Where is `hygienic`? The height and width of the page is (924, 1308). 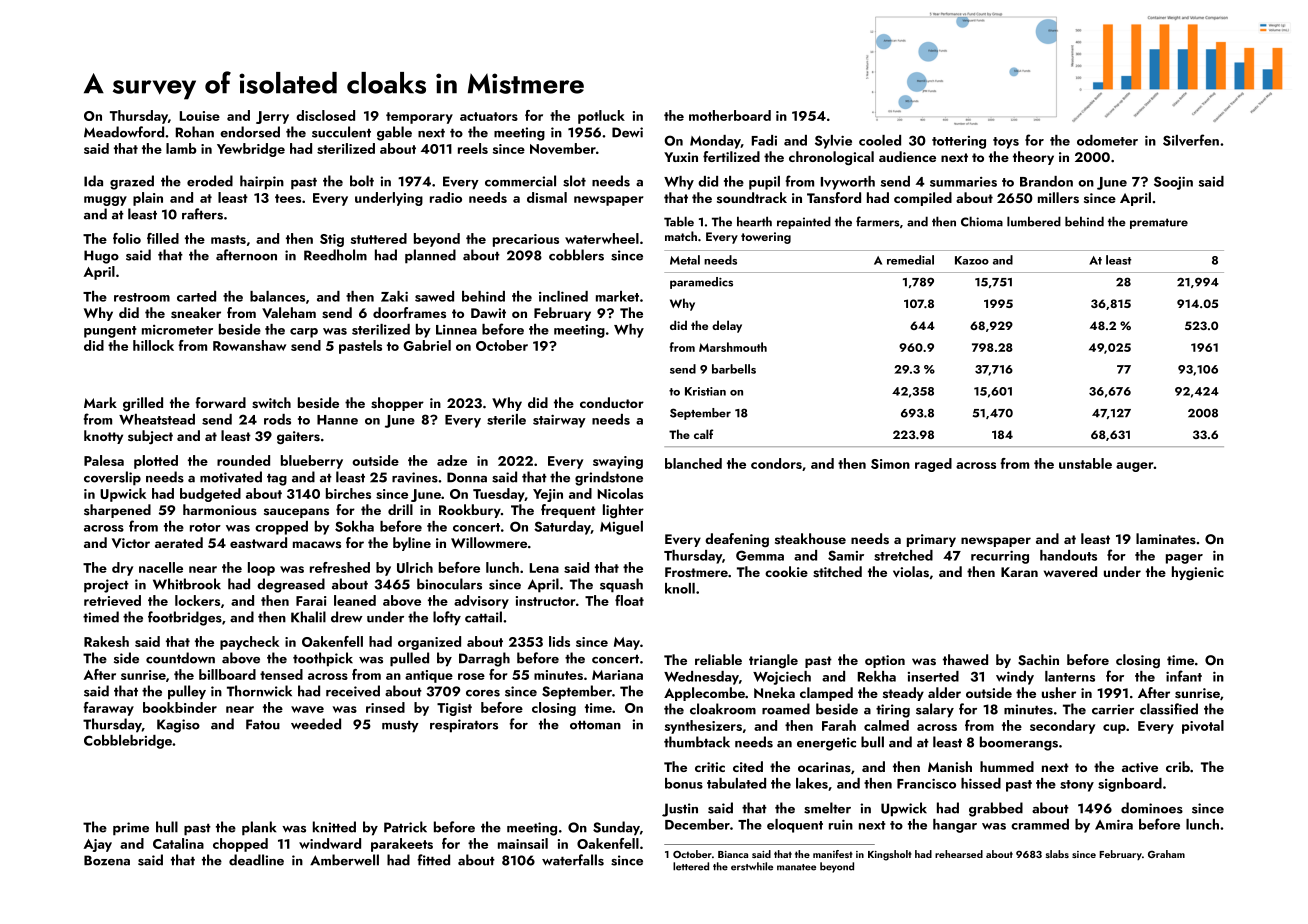 hygienic is located at coordinates (1198, 573).
